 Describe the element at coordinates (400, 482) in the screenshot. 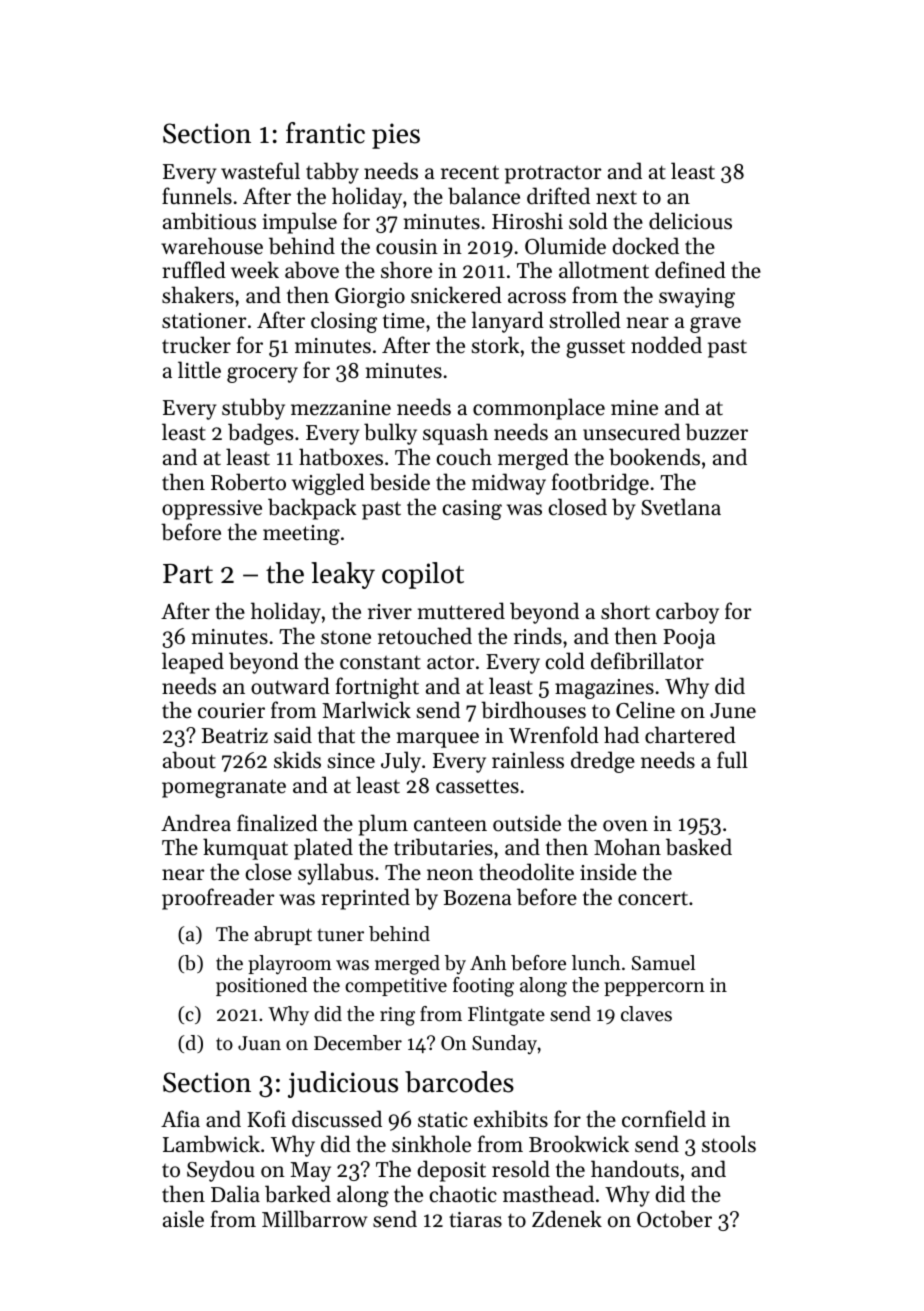

I see `beside` at that location.
